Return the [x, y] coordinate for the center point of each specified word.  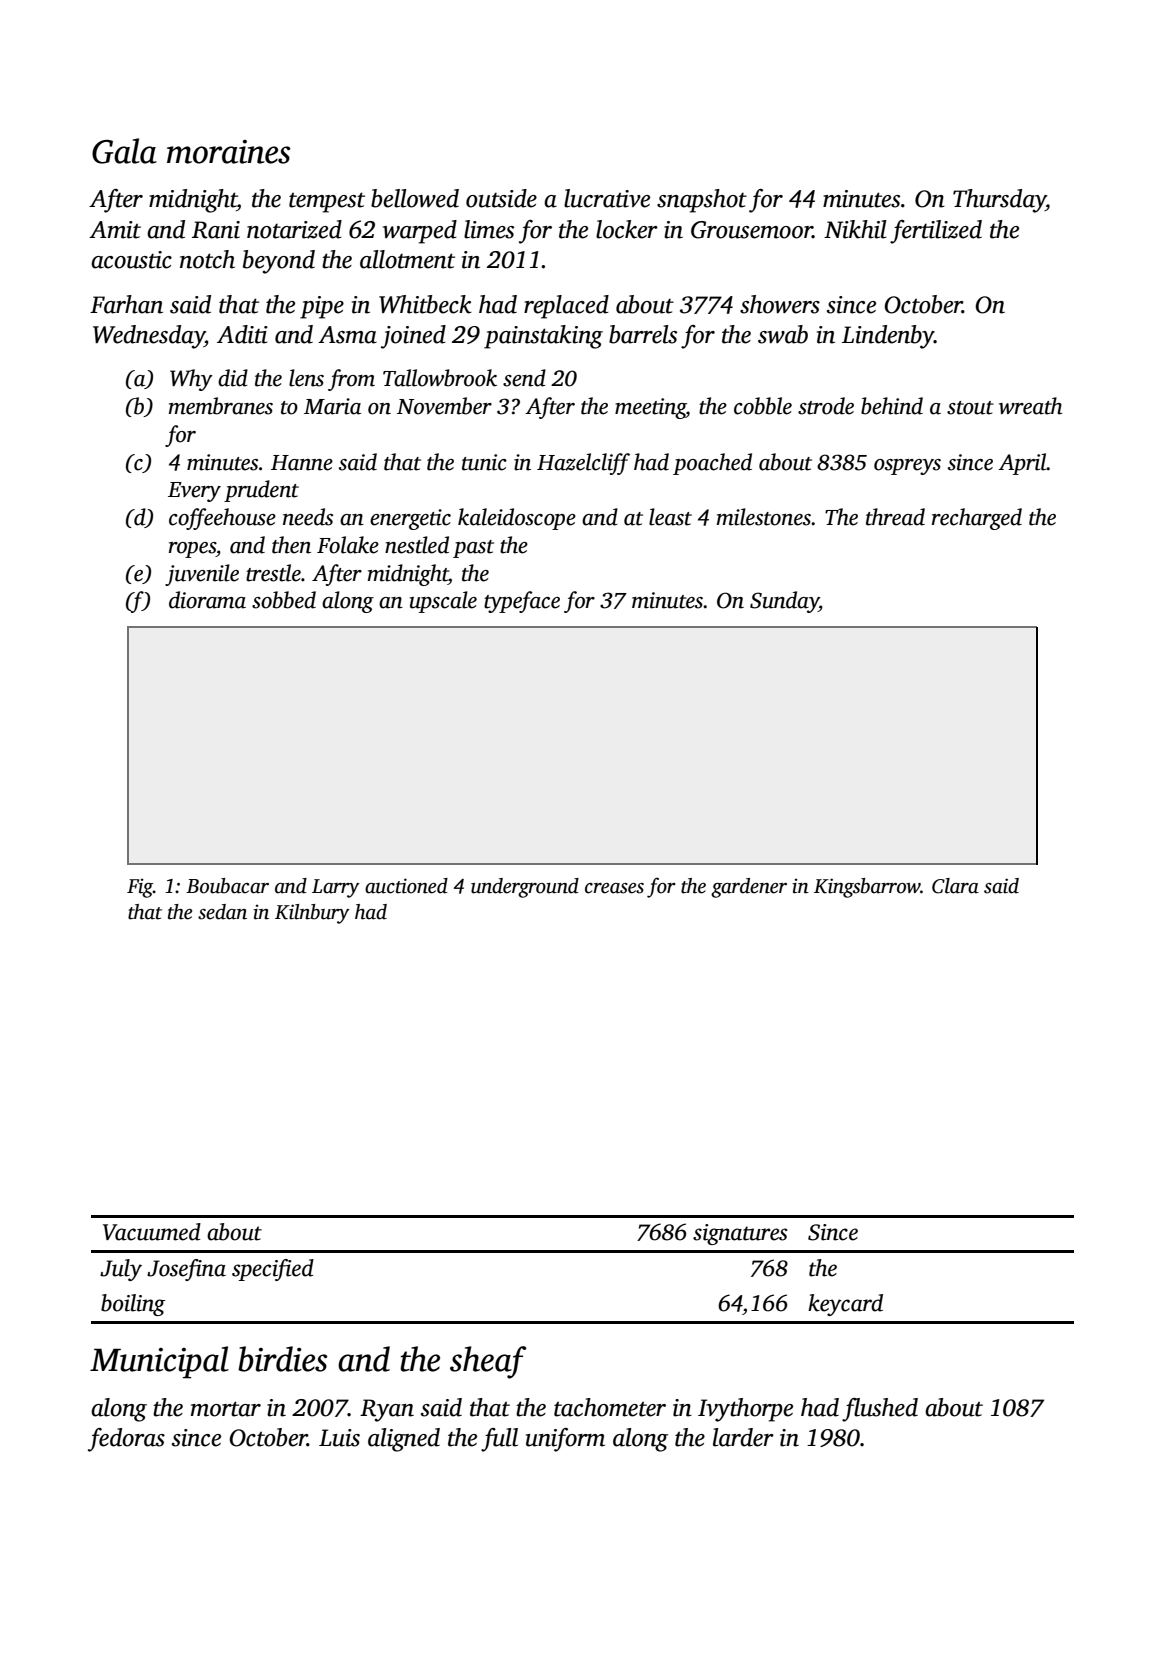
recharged [977, 519]
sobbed [284, 600]
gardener [749, 888]
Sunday [784, 602]
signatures [740, 1234]
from [351, 380]
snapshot [702, 201]
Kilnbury [312, 914]
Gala [124, 151]
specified [273, 1270]
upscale [443, 602]
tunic [484, 462]
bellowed [415, 198]
